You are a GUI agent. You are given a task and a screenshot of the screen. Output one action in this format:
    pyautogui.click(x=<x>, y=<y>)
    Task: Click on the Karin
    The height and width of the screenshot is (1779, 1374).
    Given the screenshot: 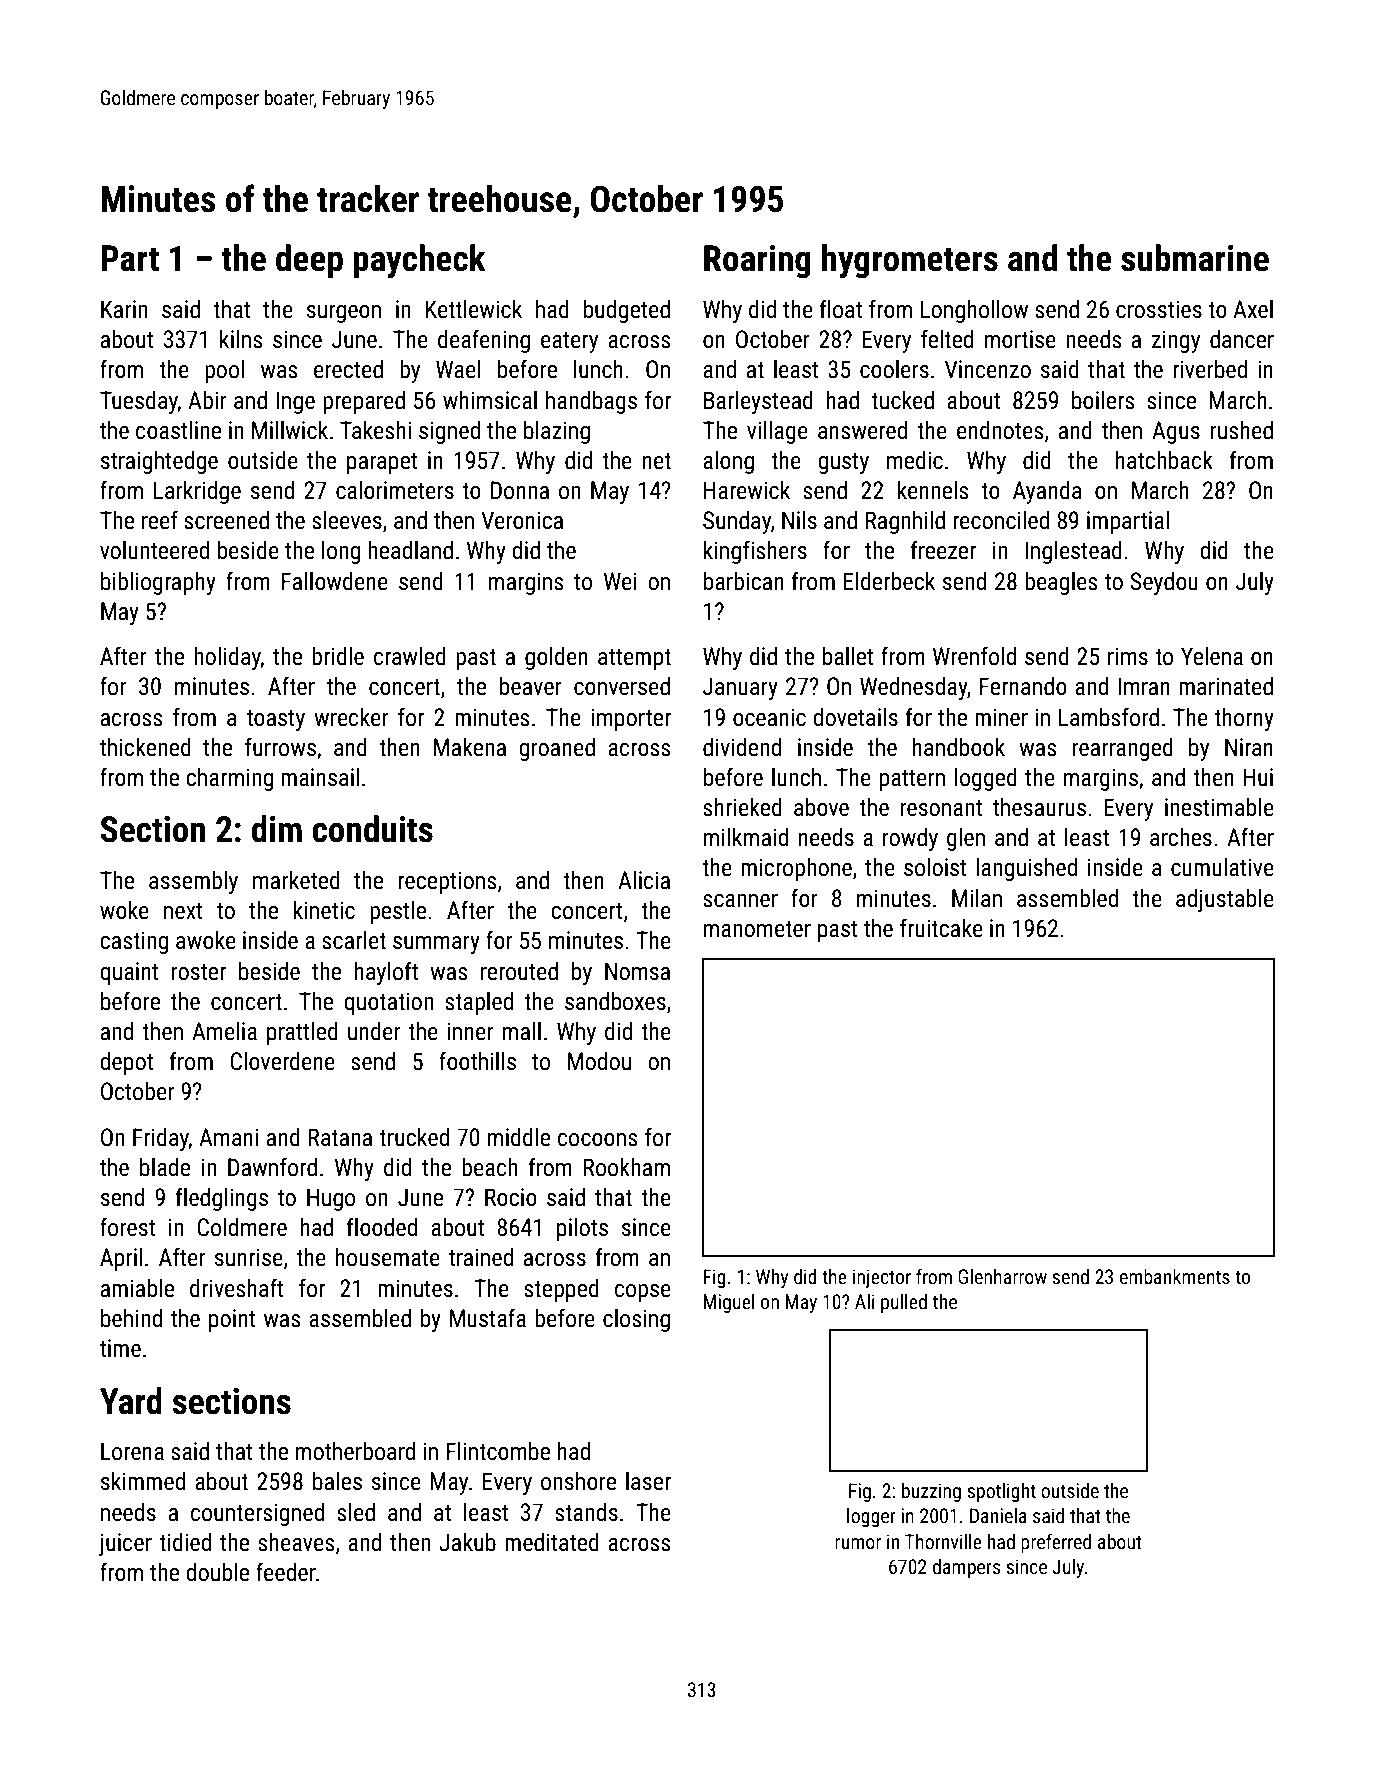 What is the action you would take?
    pyautogui.click(x=124, y=309)
